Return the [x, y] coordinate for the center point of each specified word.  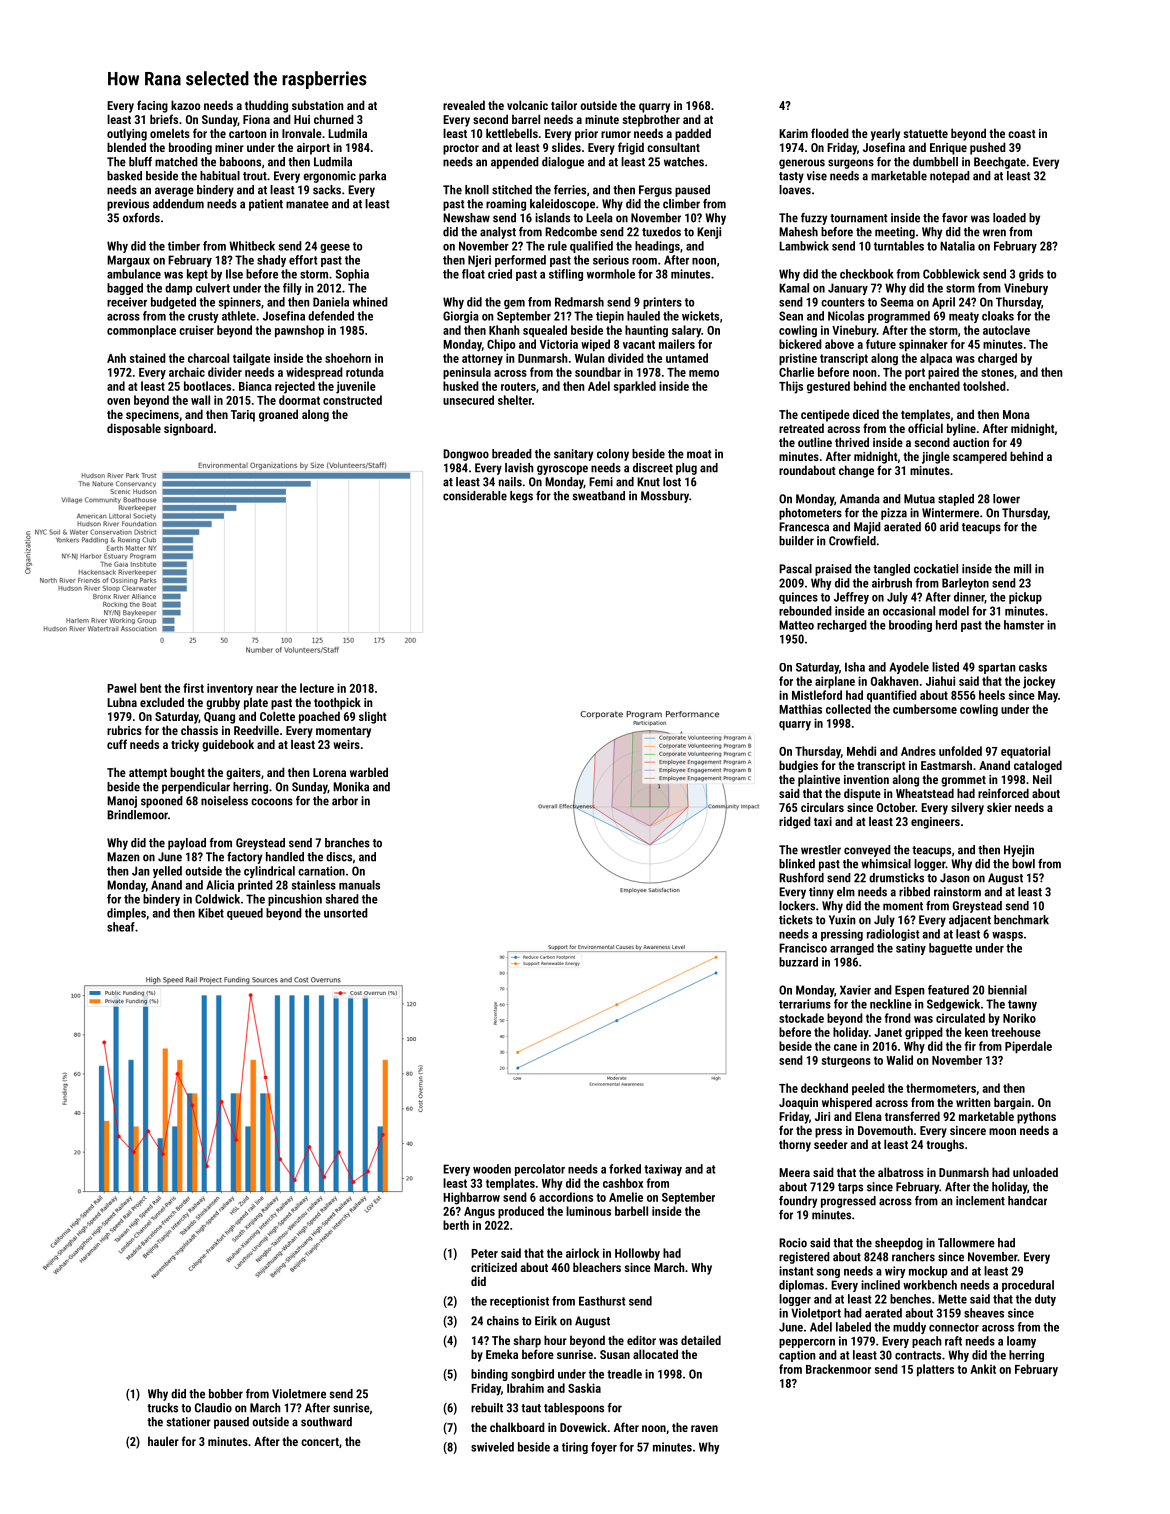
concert [320, 1442]
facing [152, 106]
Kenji [709, 233]
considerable [475, 496]
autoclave [1006, 330]
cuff [117, 744]
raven [704, 1428]
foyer [604, 1448]
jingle [936, 457]
